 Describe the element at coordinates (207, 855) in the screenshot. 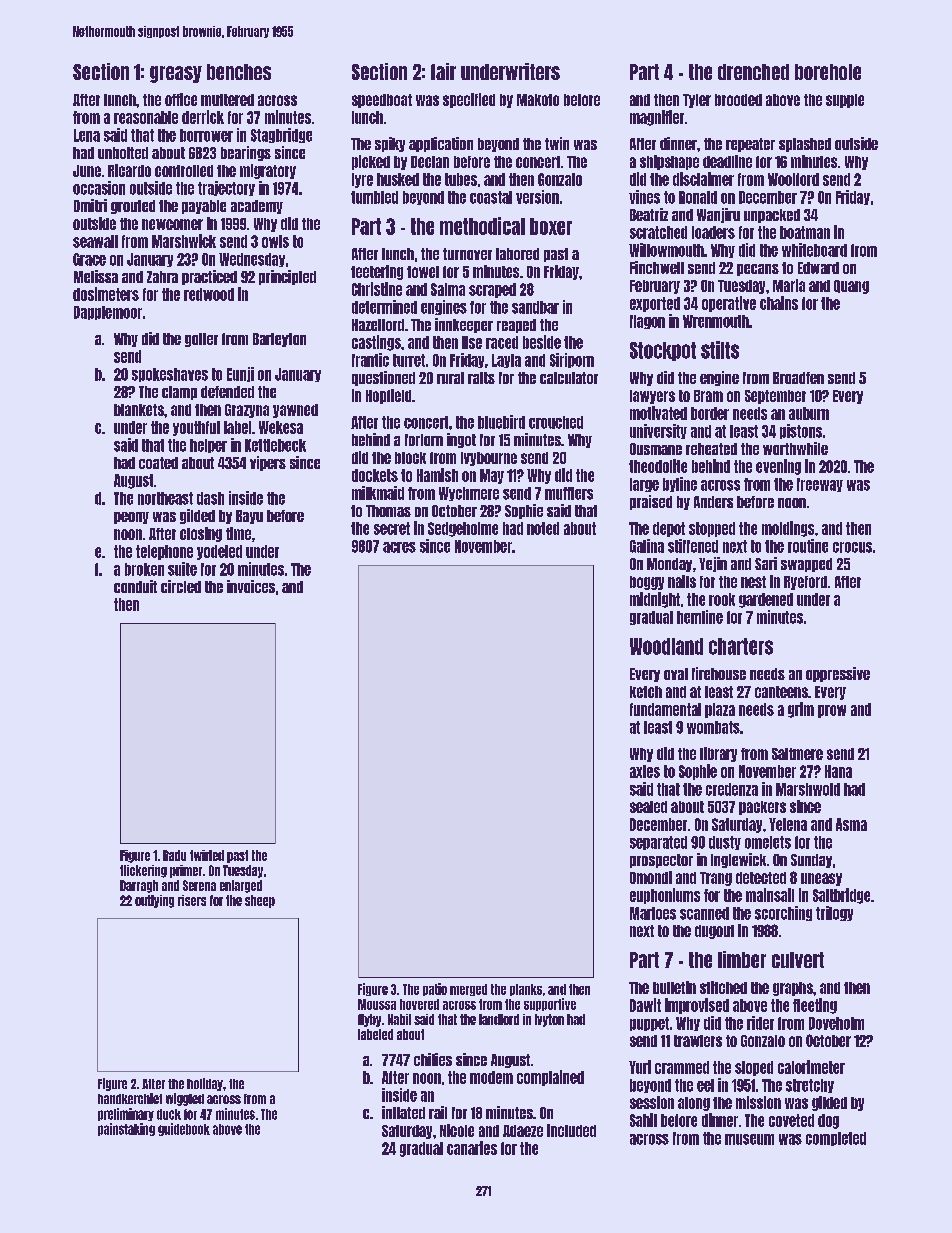

I see `twirled` at that location.
